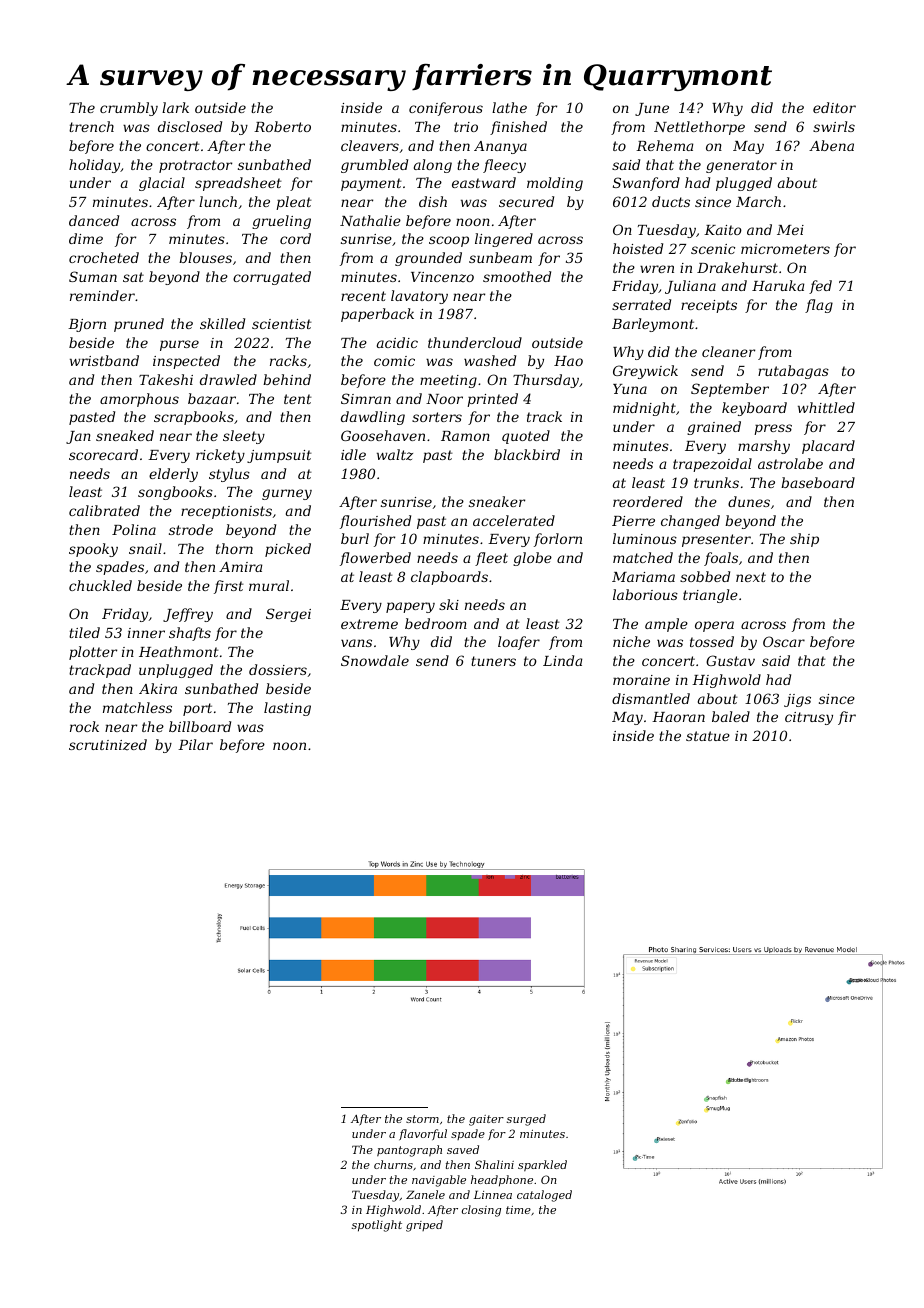  Describe the element at coordinates (809, 718) in the screenshot. I see `citrusy` at that location.
